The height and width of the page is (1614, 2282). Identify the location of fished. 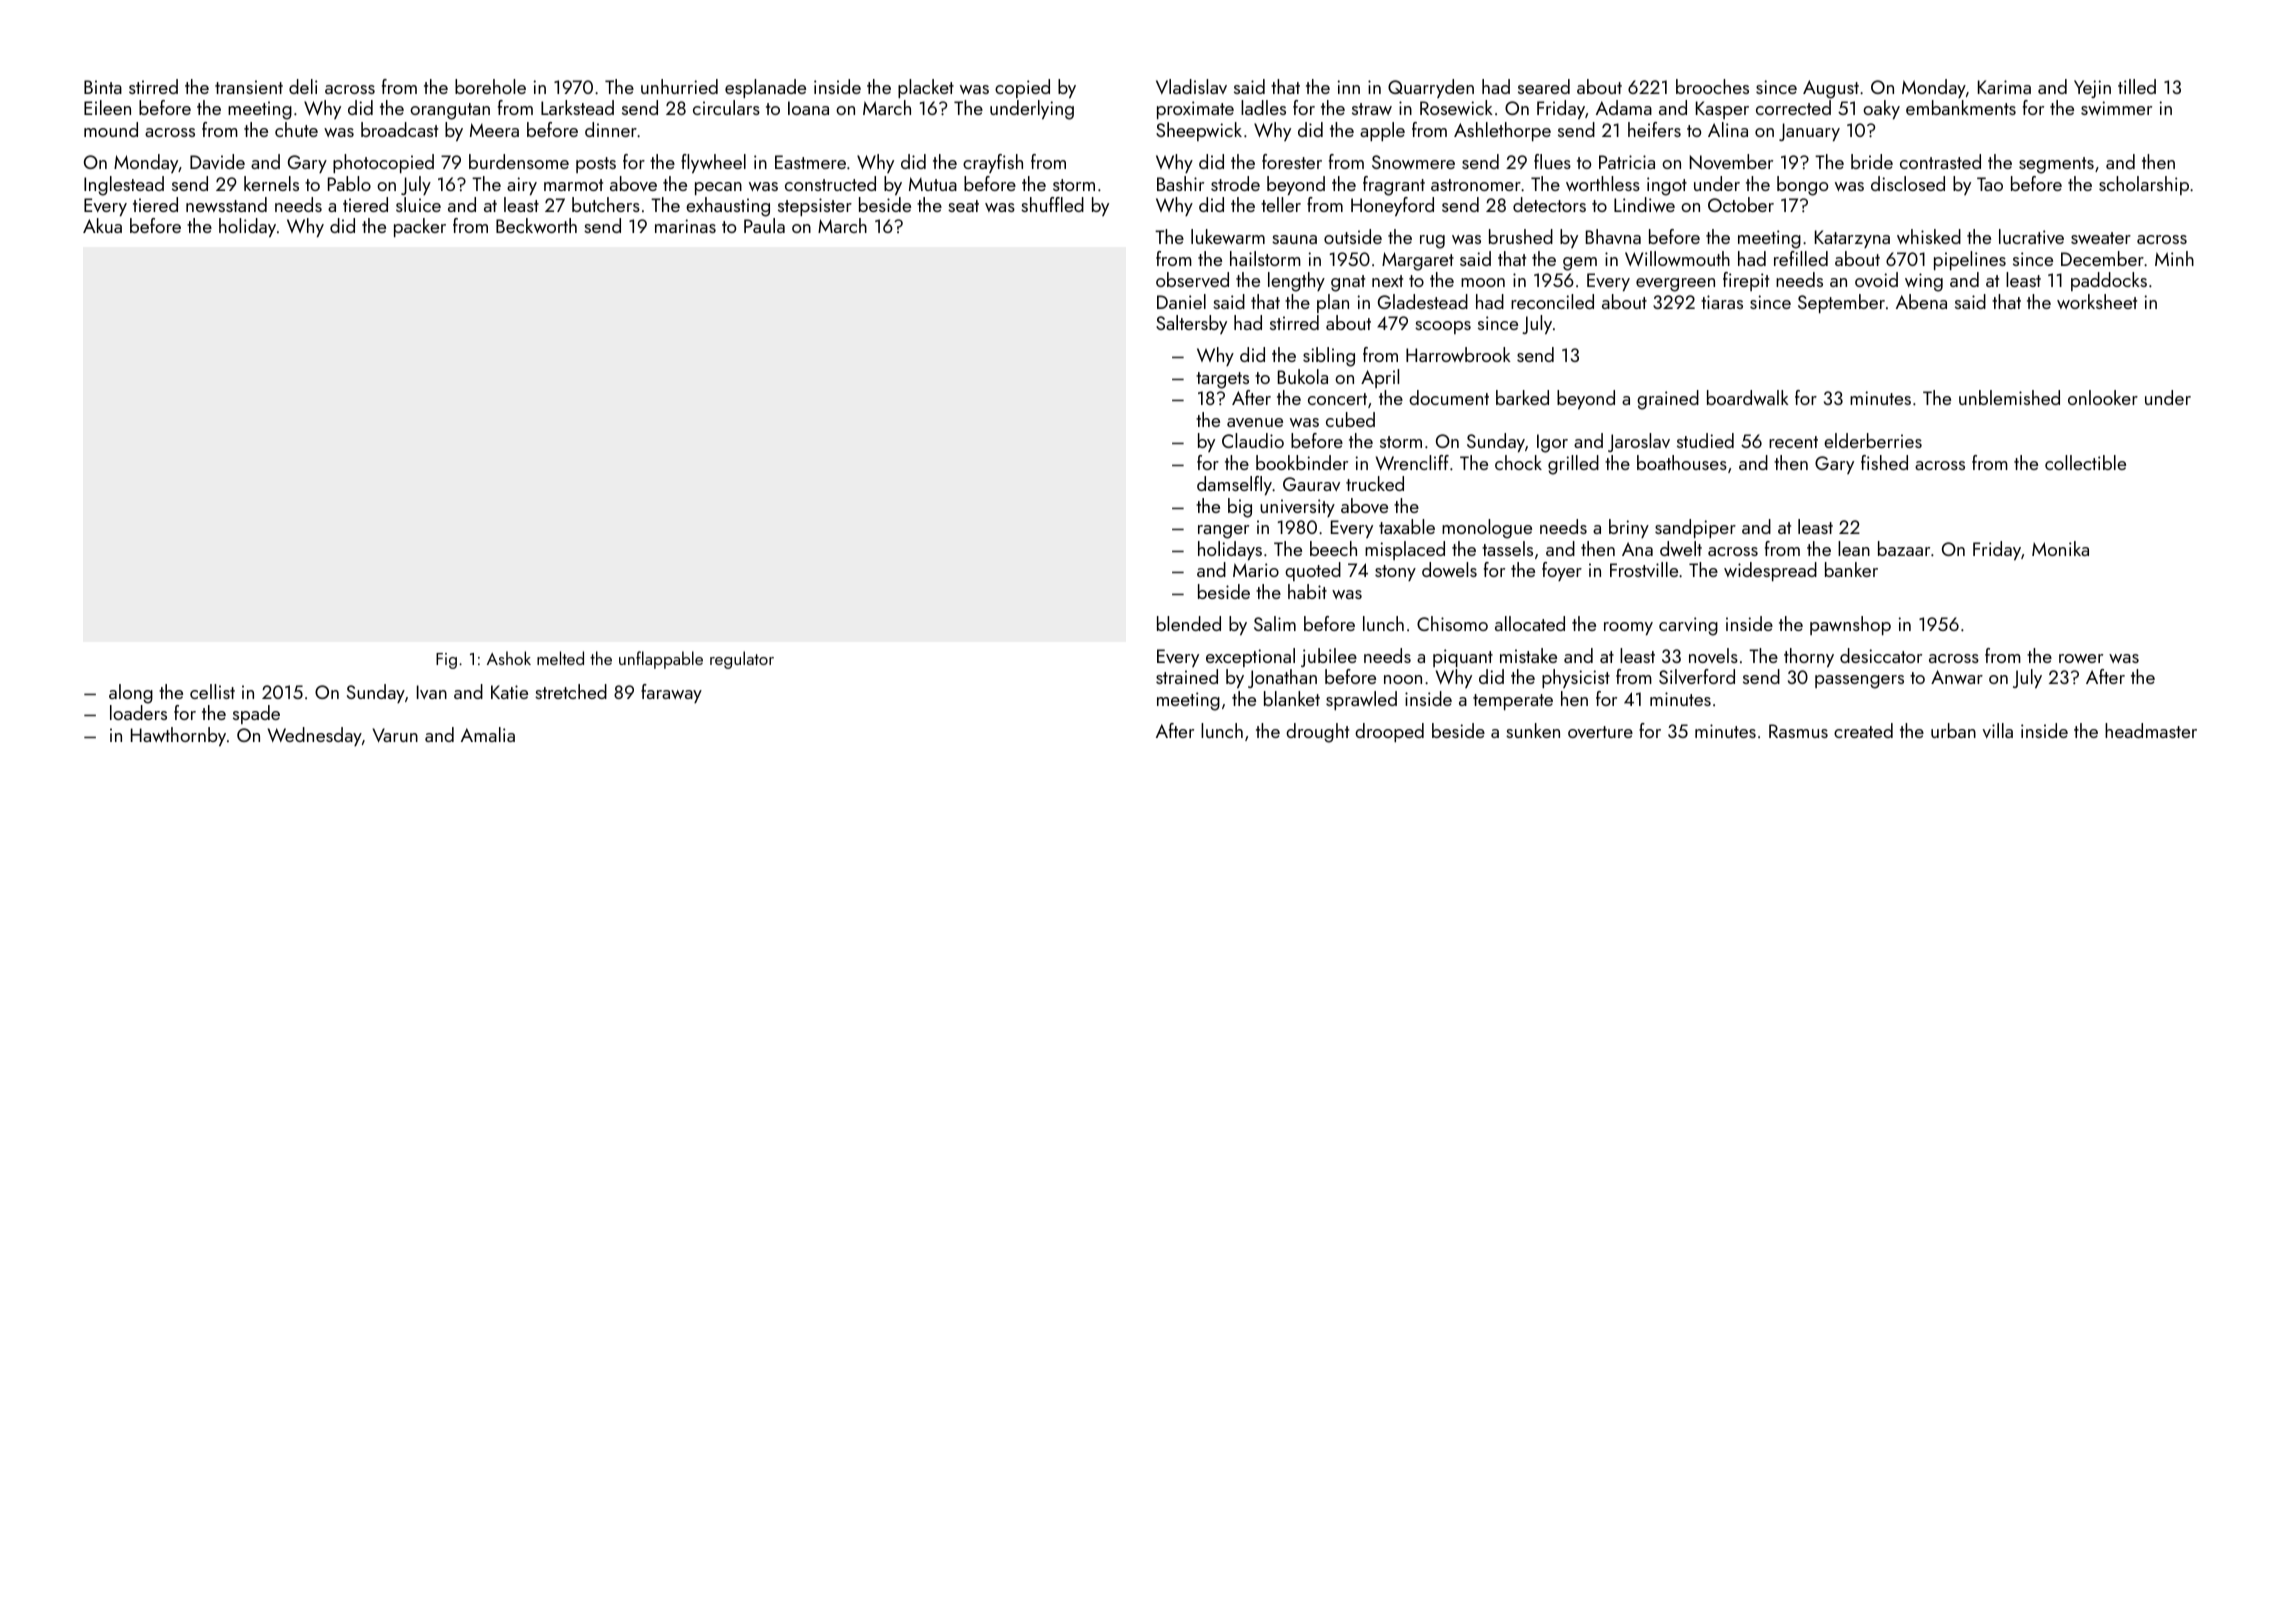
(1884, 462).
